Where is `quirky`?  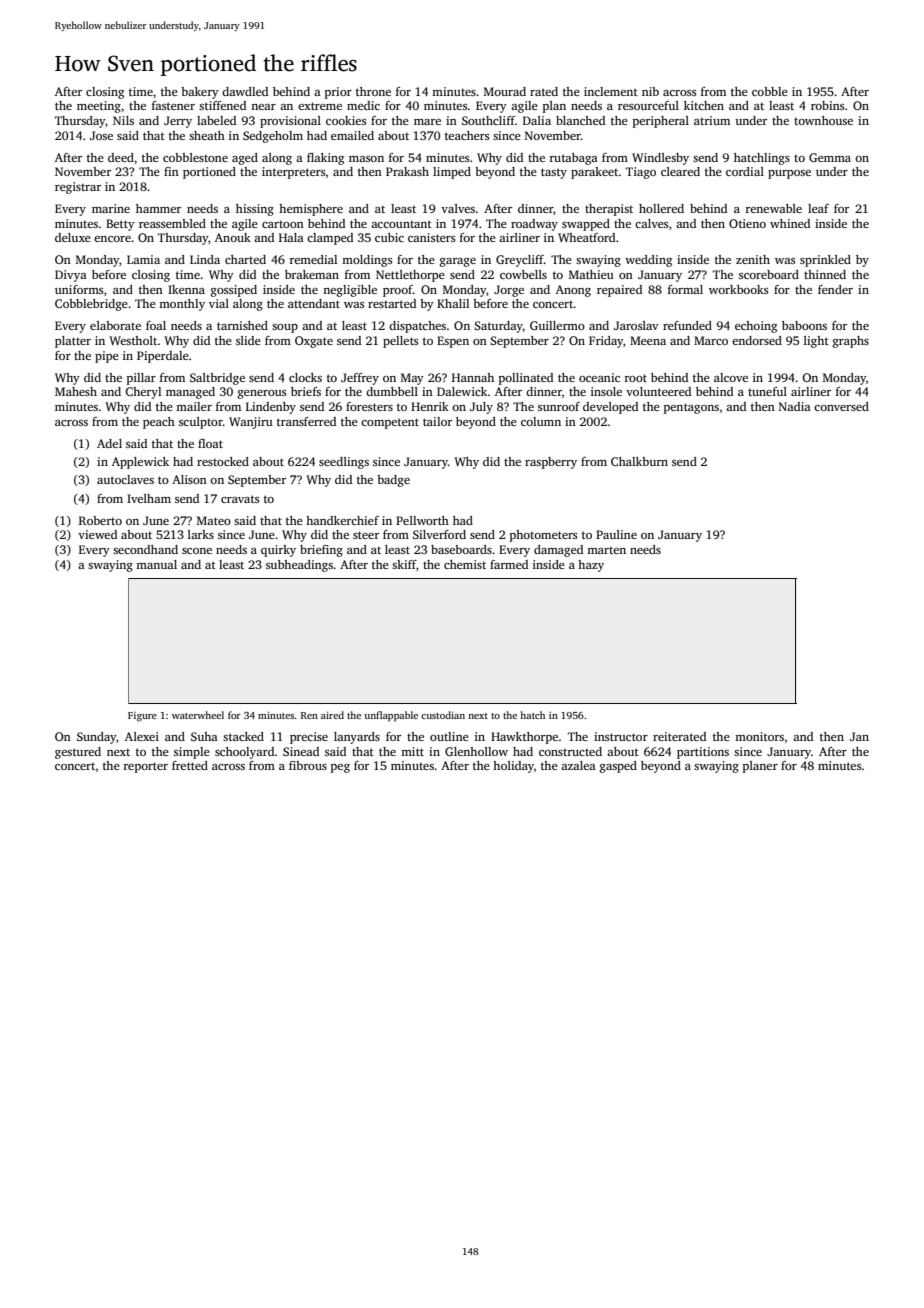
quirky is located at coordinates (278, 551).
